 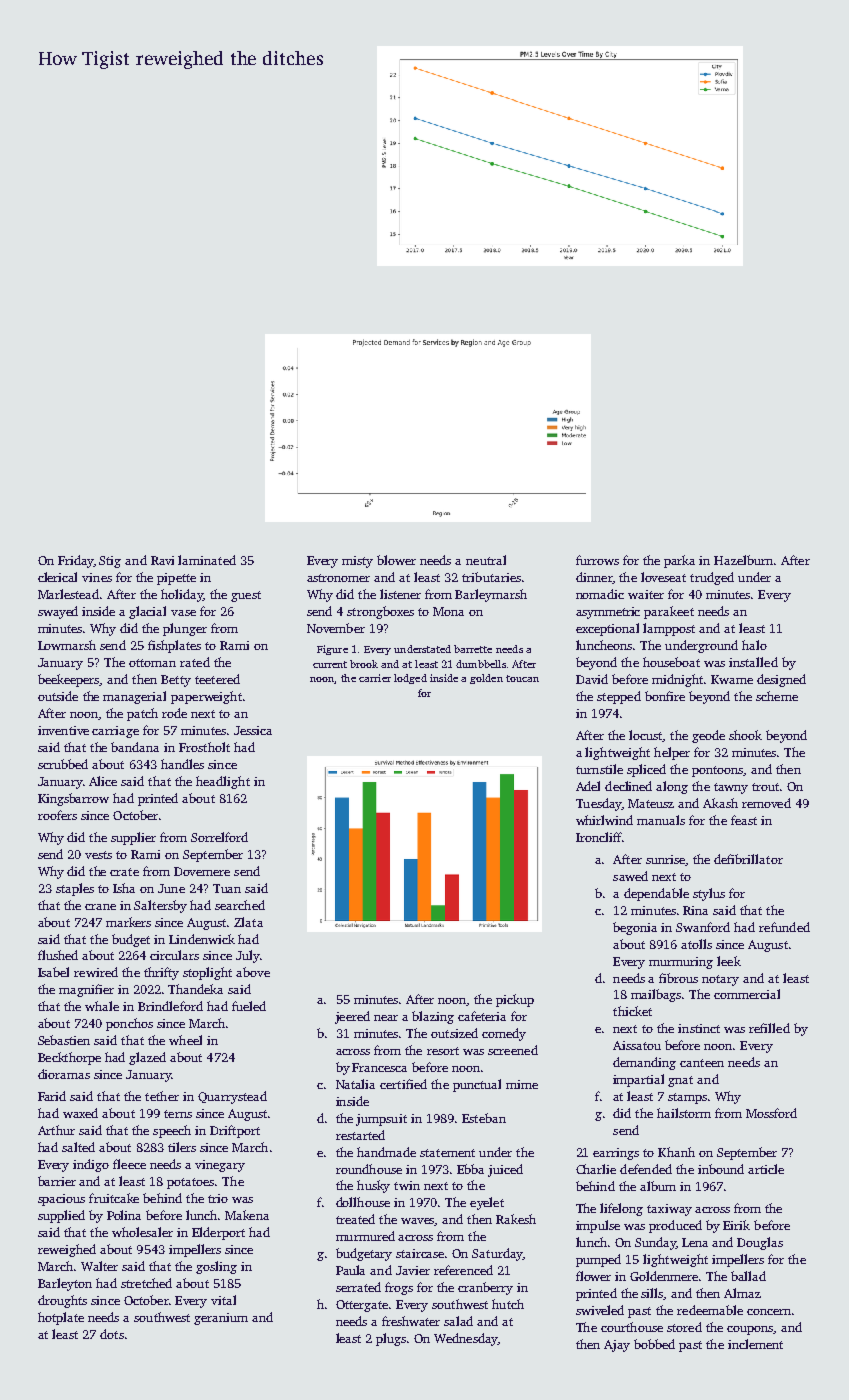 What do you see at coordinates (765, 787) in the screenshot?
I see `trout` at bounding box center [765, 787].
